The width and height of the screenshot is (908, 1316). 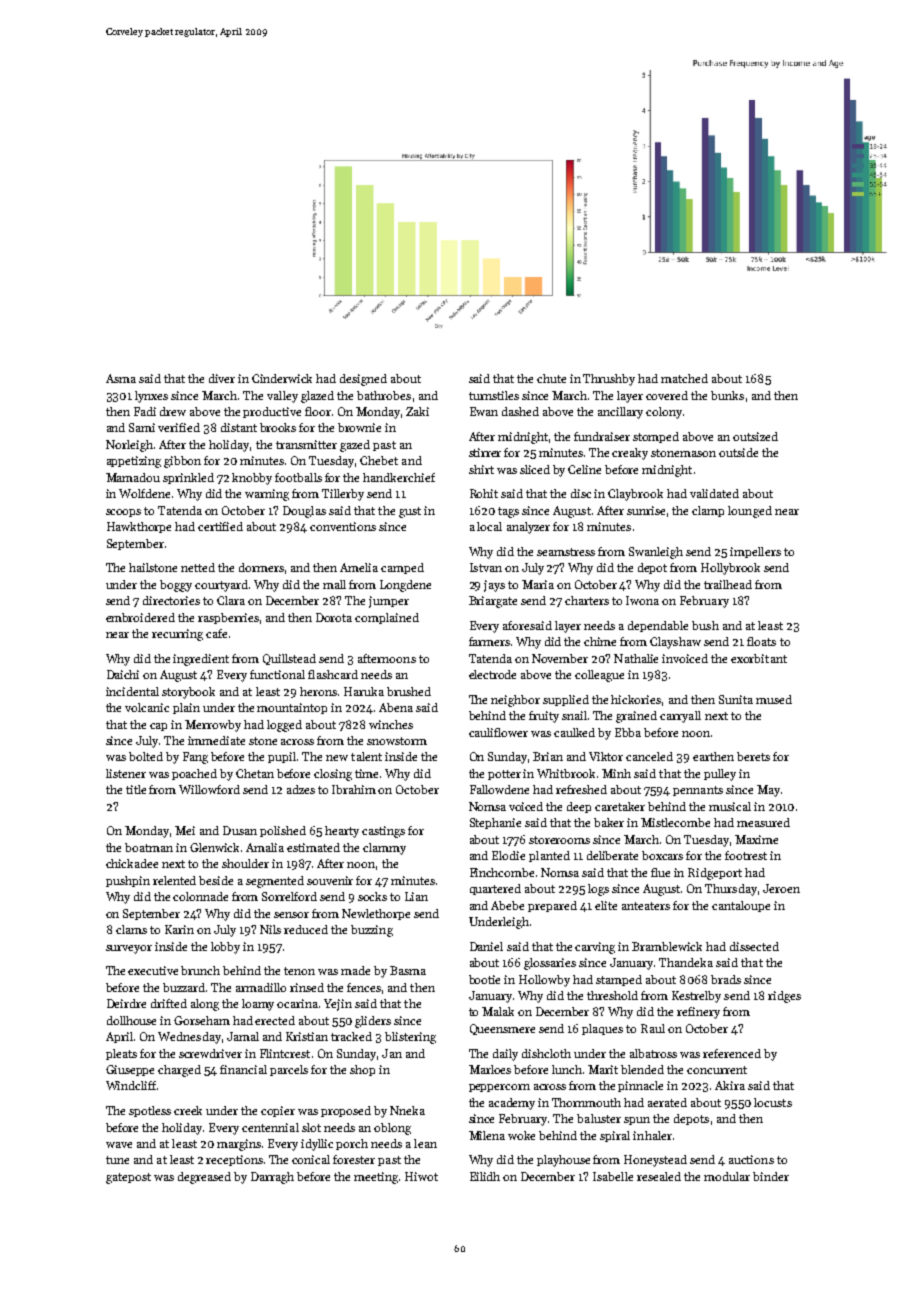 I want to click on outsized, so click(x=755, y=436).
